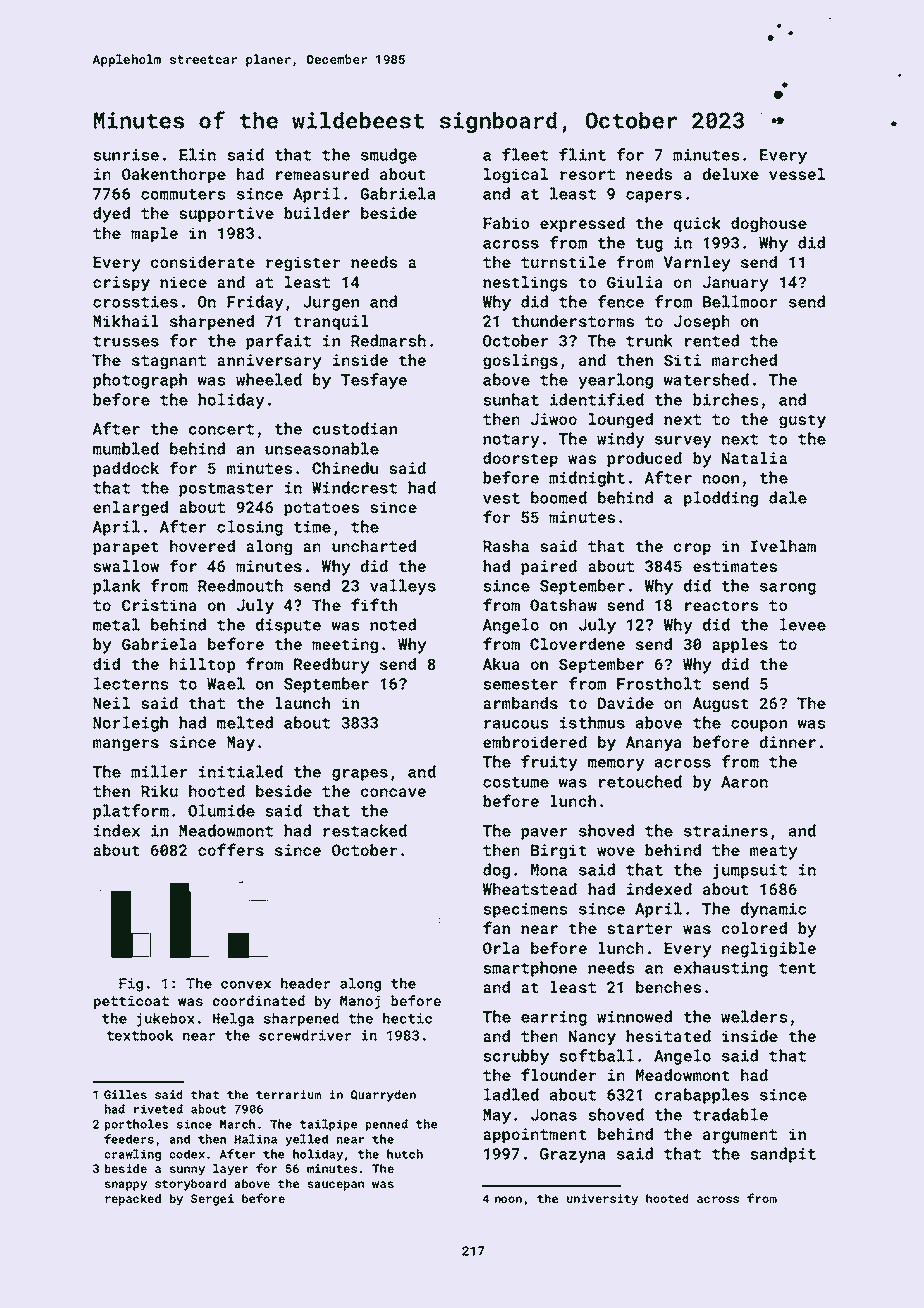 This image has height=1308, width=924. Describe the element at coordinates (383, 1096) in the image. I see `Quarryden` at that location.
